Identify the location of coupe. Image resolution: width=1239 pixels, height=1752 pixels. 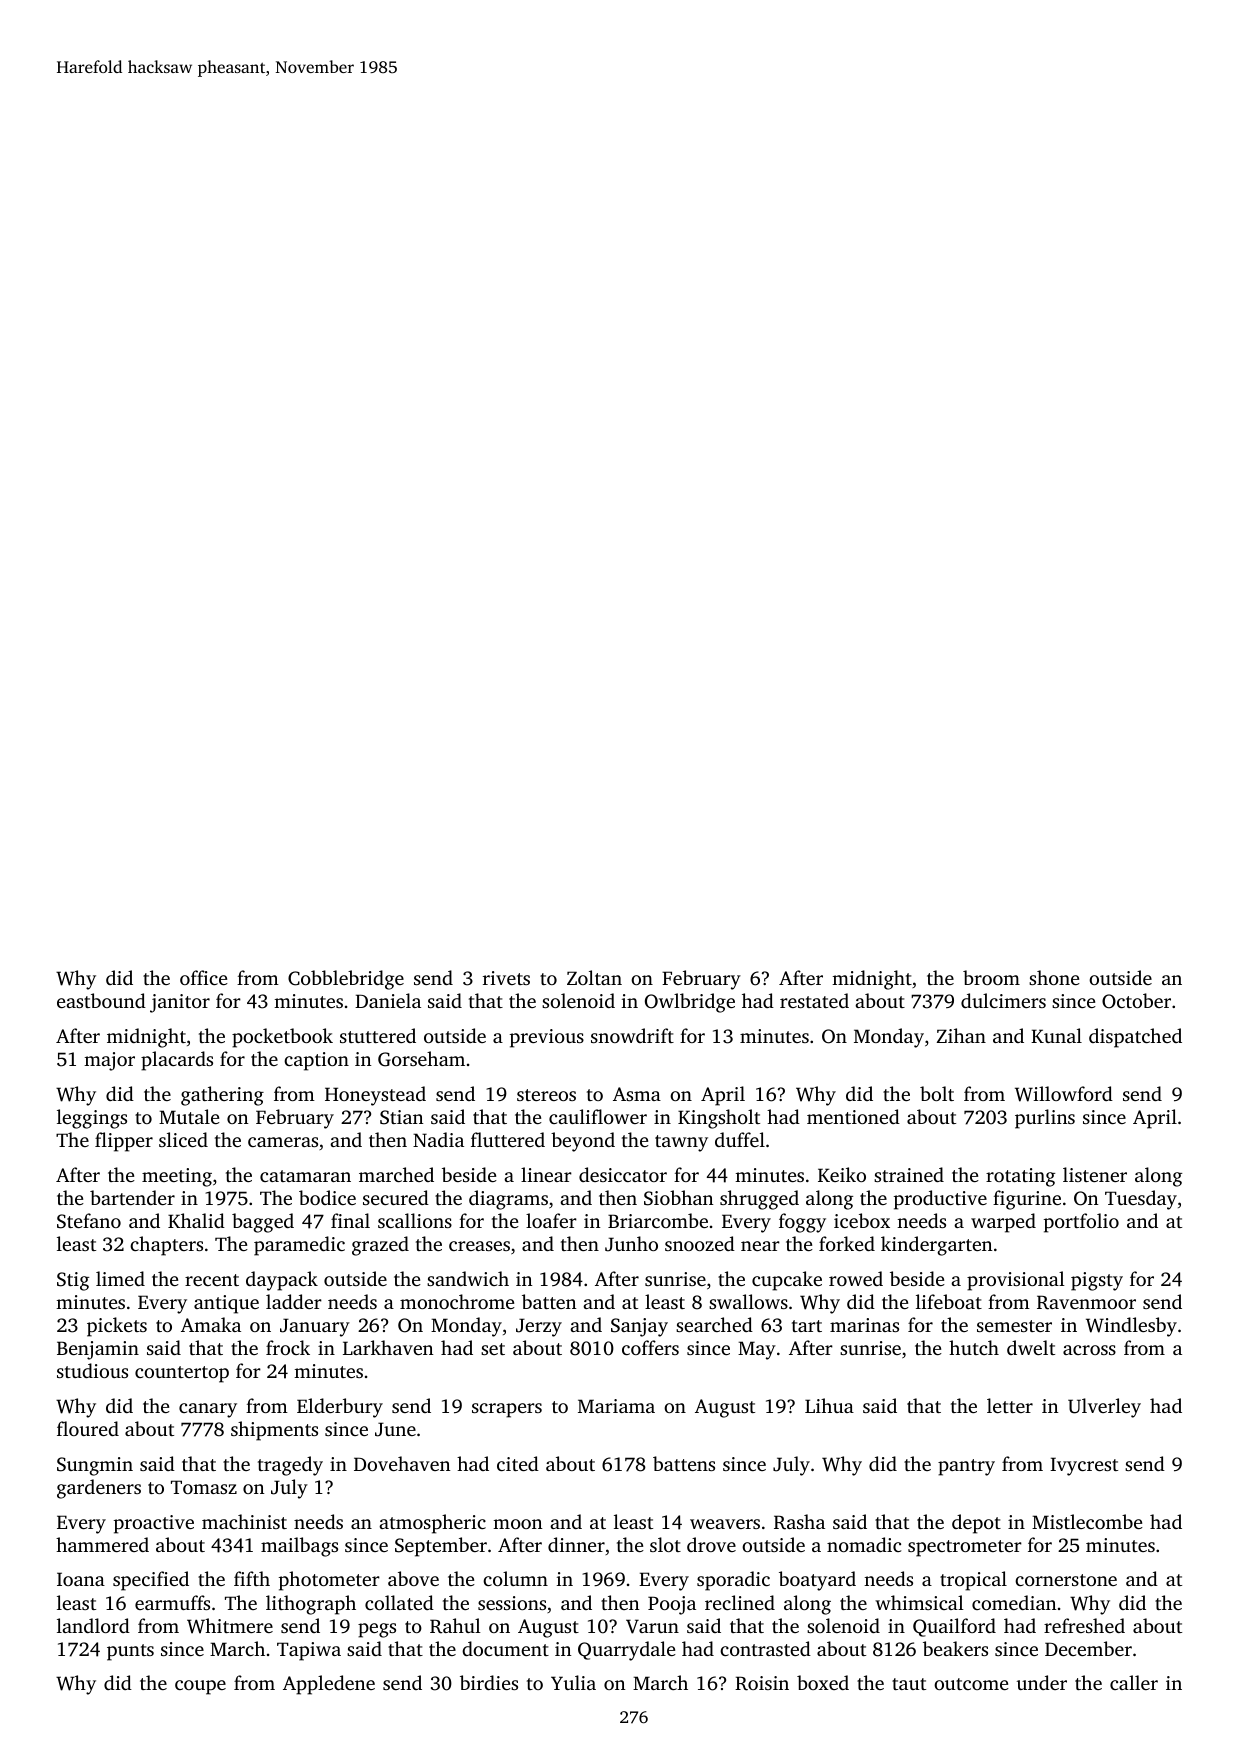
(200, 1687).
